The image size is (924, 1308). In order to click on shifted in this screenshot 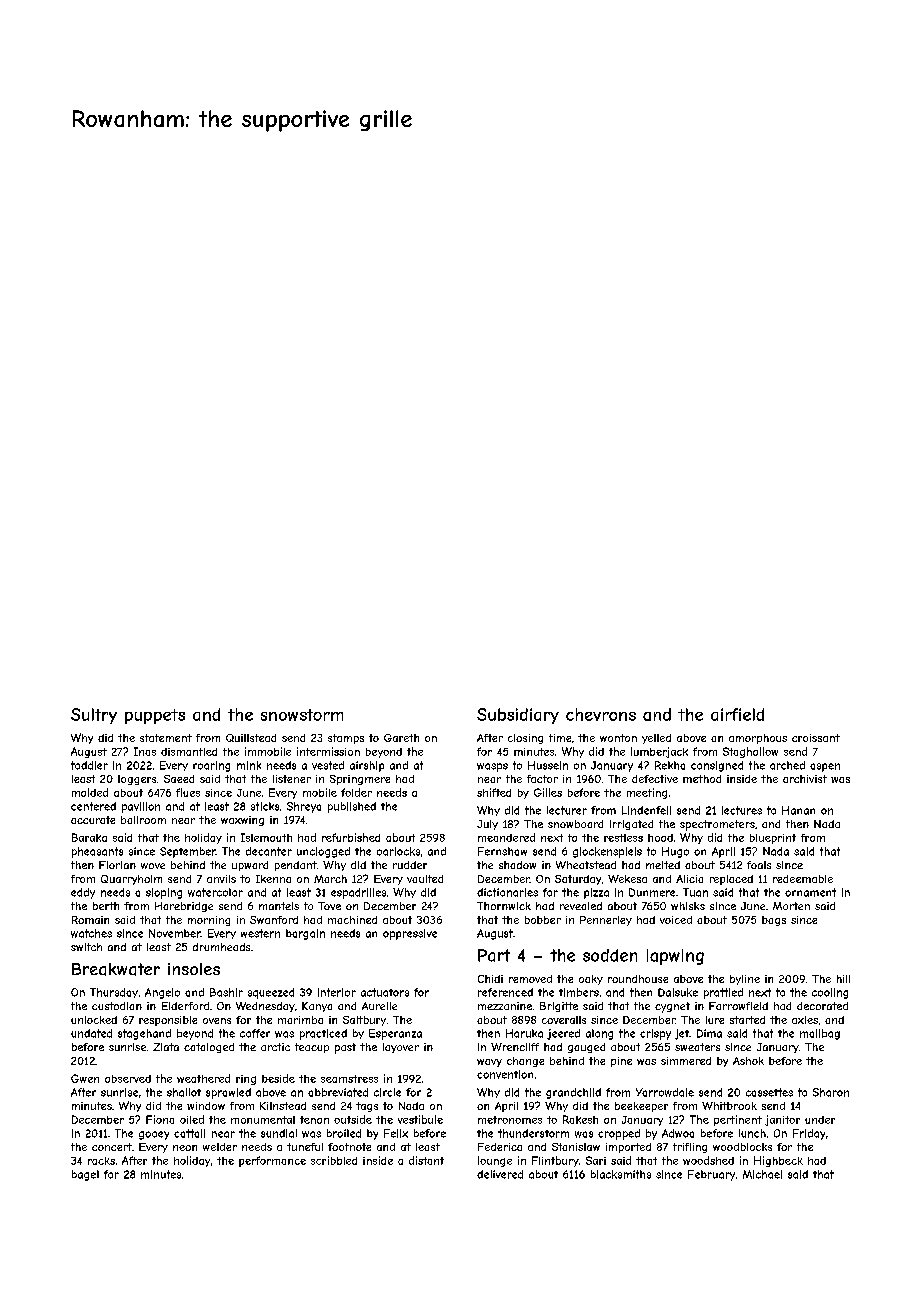, I will do `click(494, 792)`.
